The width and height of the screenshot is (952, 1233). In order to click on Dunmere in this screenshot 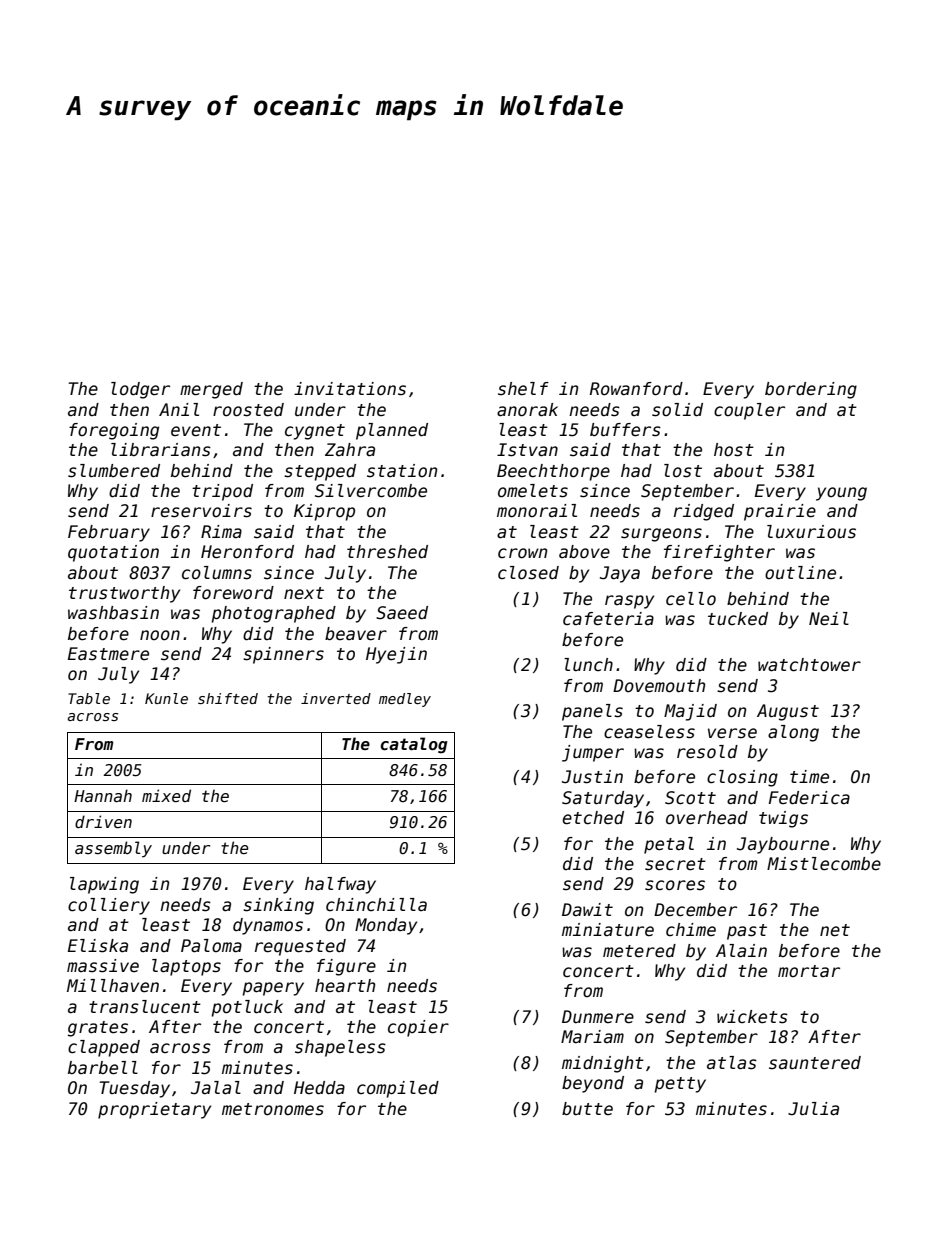, I will do `click(598, 1017)`.
